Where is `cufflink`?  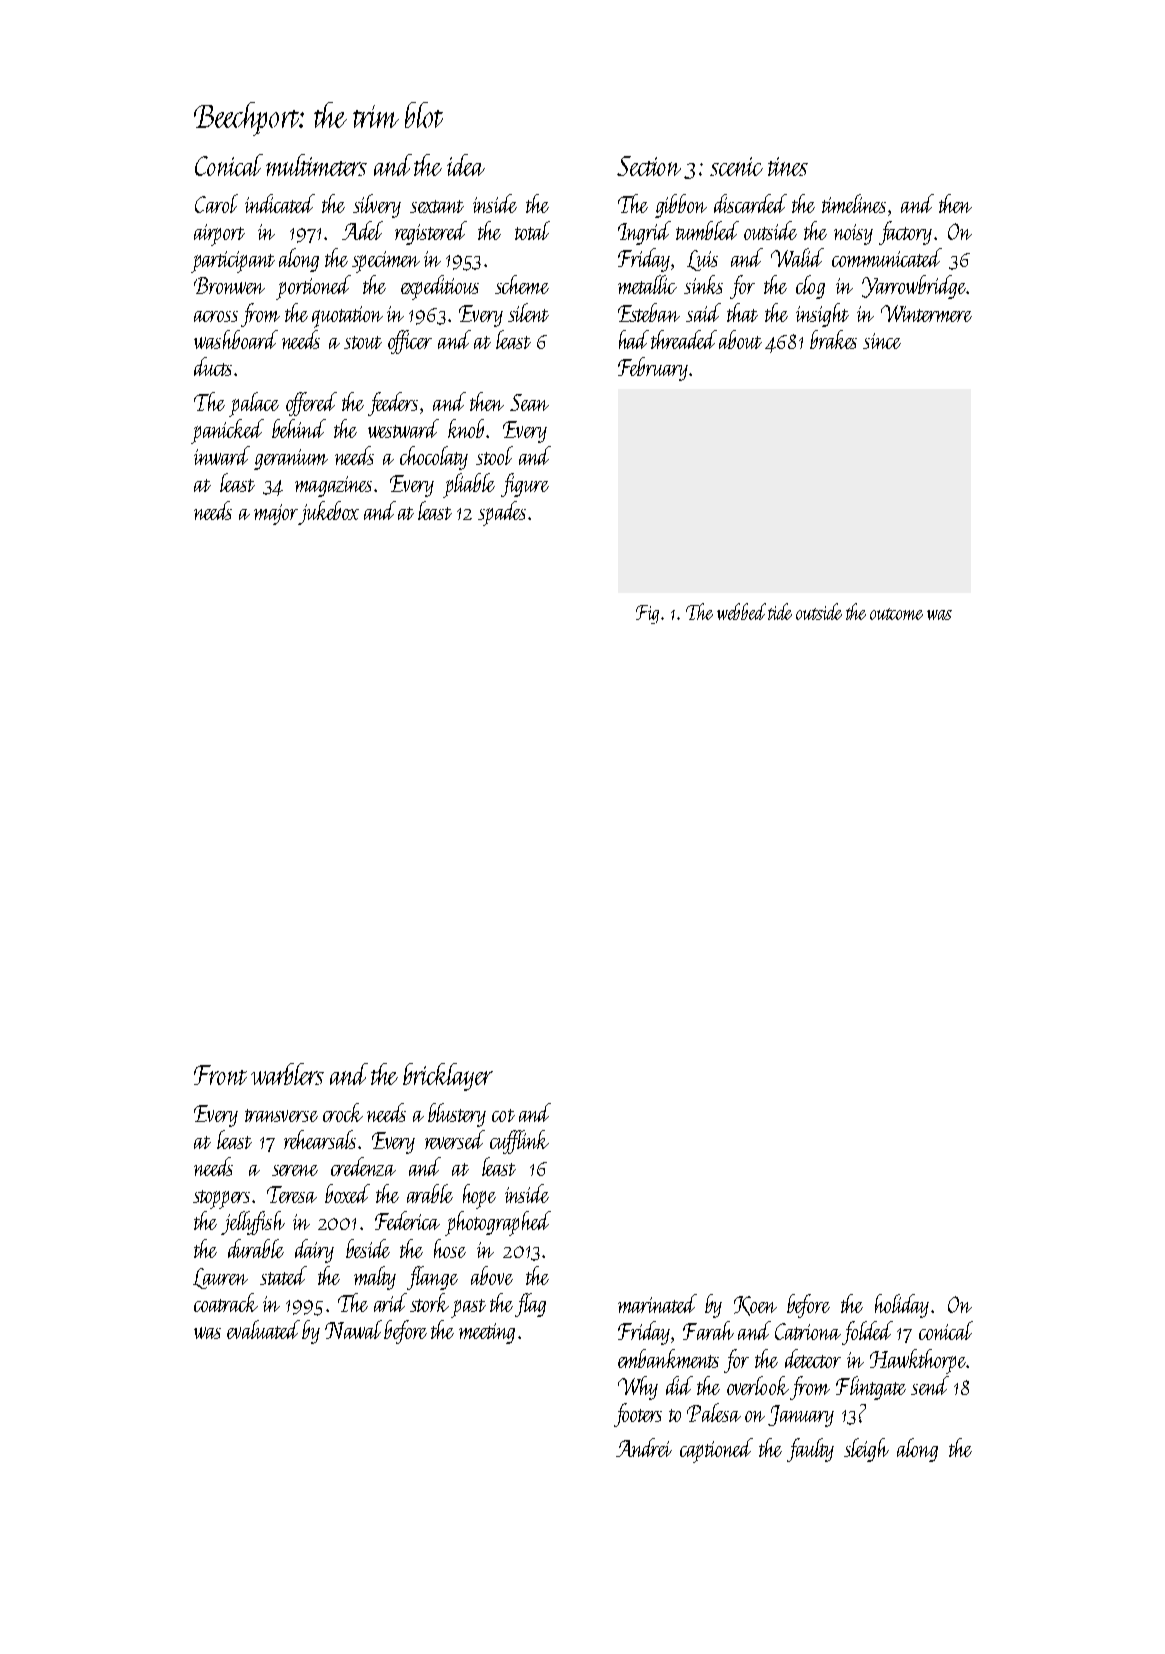 cufflink is located at coordinates (519, 1142).
